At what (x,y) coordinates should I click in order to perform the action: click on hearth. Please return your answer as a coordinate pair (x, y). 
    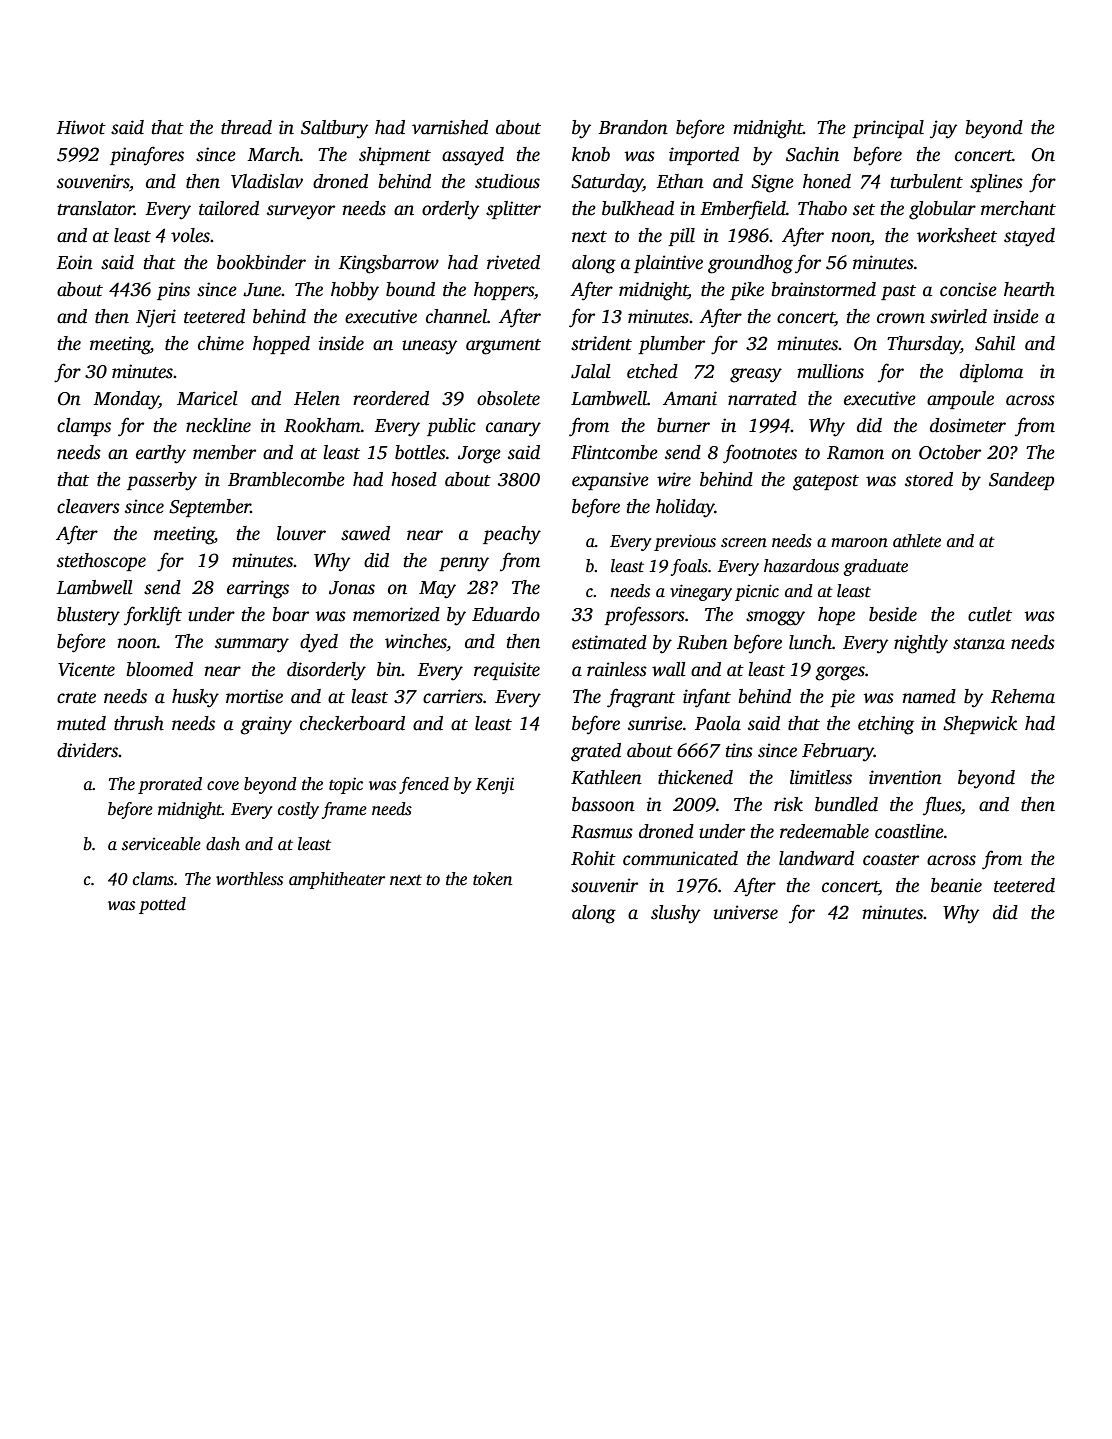
    Looking at the image, I should click on (1029, 289).
